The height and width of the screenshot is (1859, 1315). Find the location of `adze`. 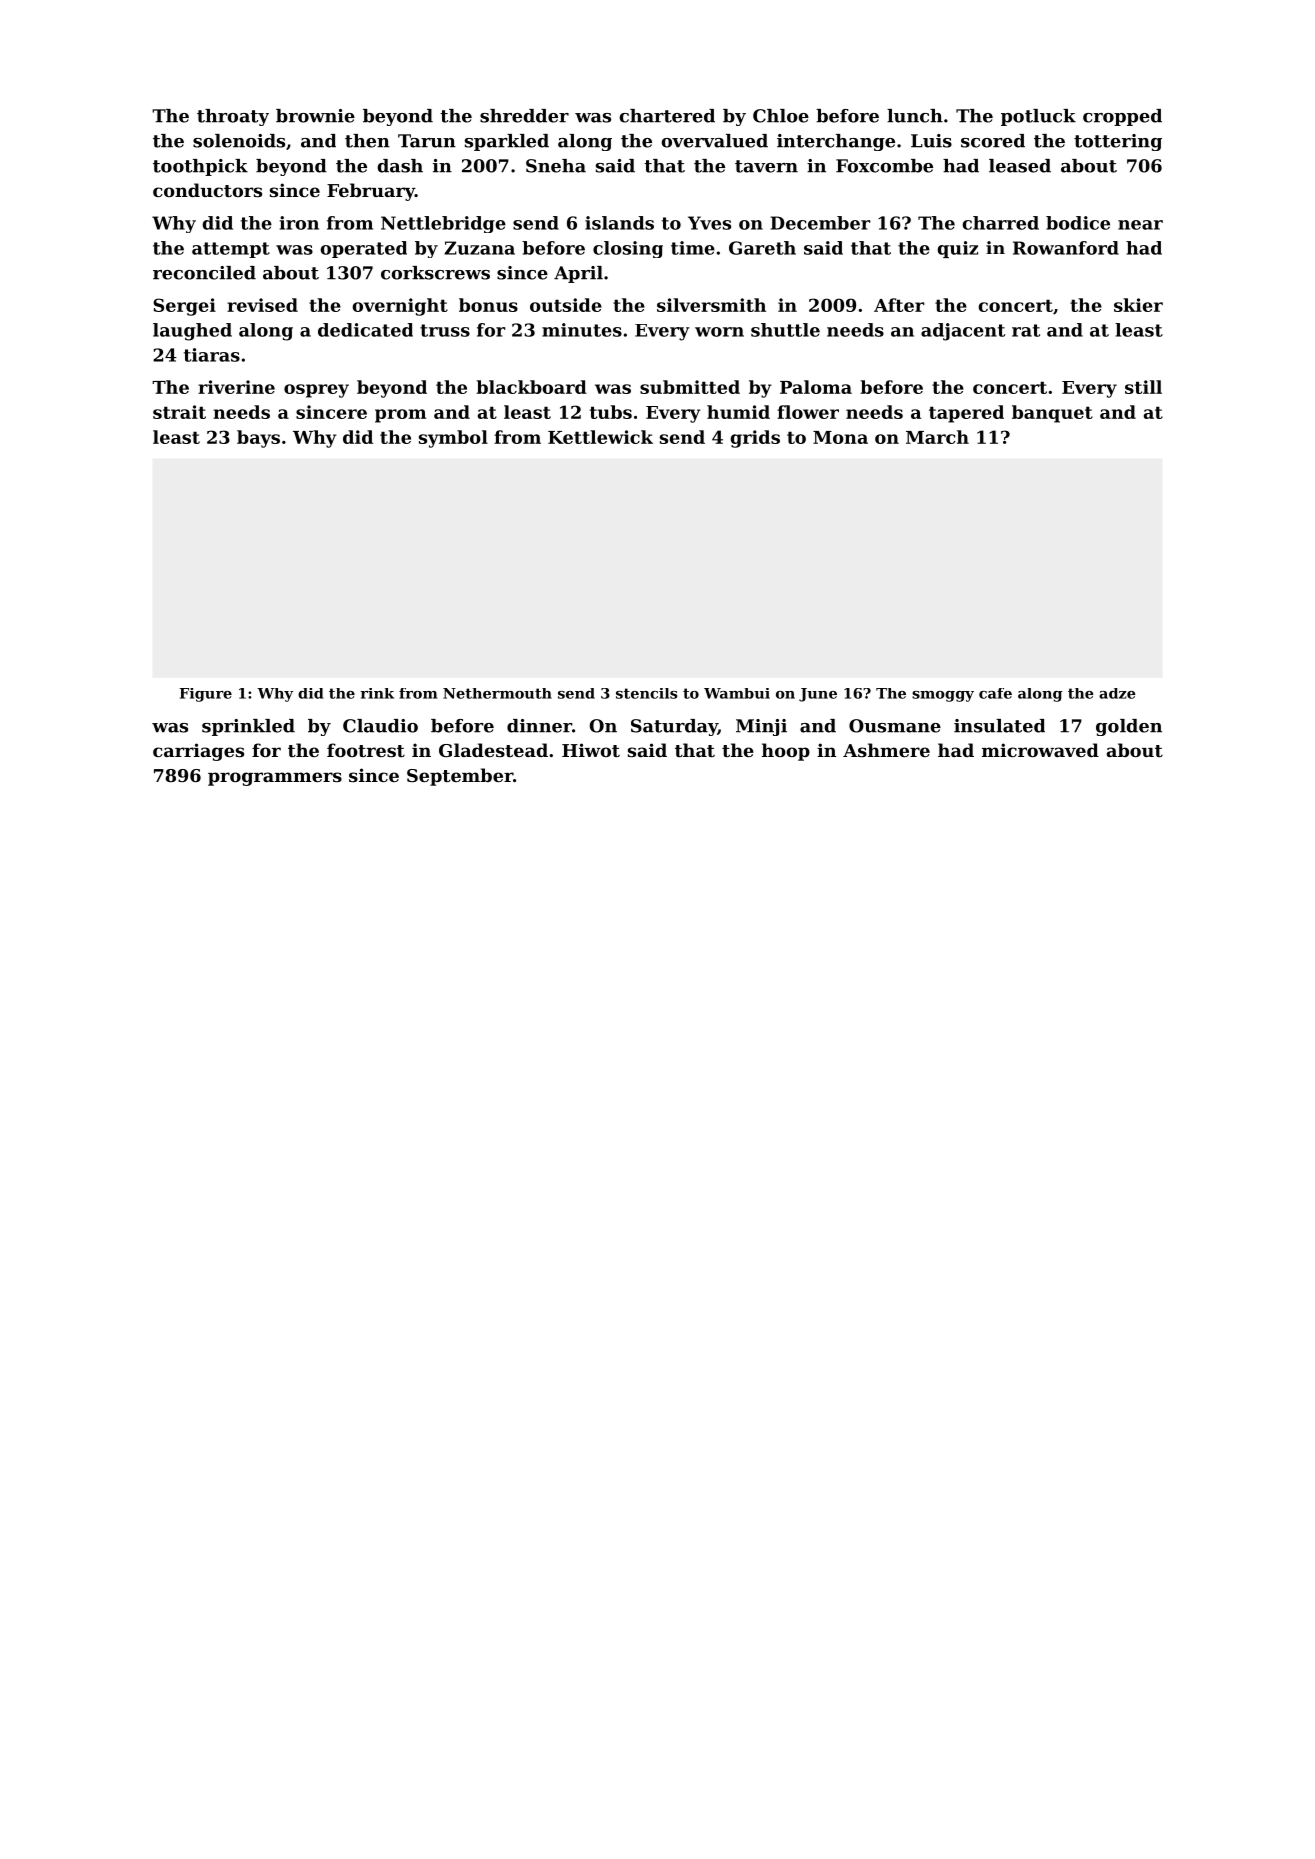

adze is located at coordinates (1117, 693).
